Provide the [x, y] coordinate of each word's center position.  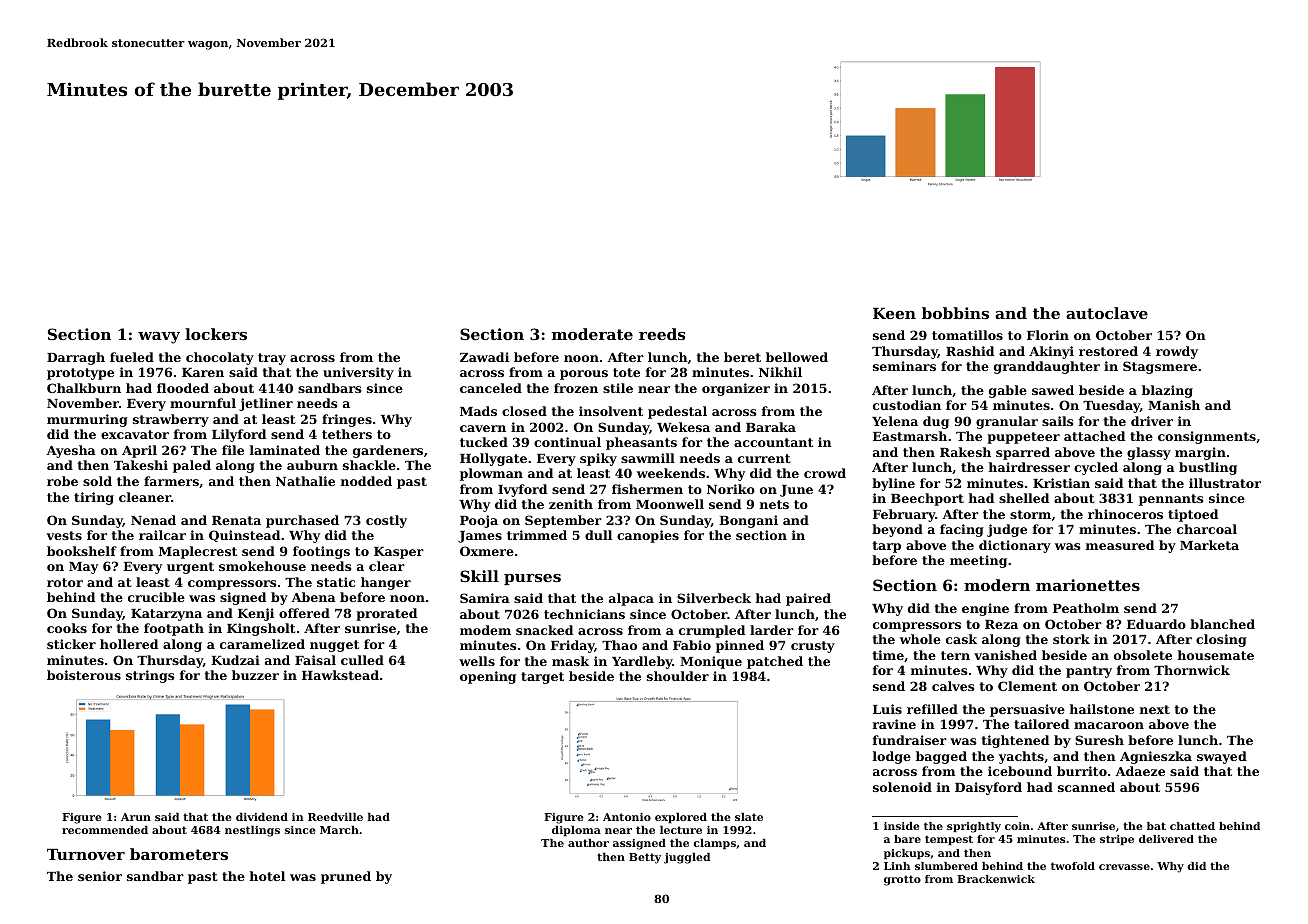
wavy [159, 338]
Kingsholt [261, 629]
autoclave [1107, 313]
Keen [894, 313]
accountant [773, 442]
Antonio [627, 817]
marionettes [1088, 585]
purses [532, 579]
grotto [902, 880]
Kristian [1061, 483]
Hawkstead [340, 675]
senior [100, 876]
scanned [1086, 787]
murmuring [87, 420]
